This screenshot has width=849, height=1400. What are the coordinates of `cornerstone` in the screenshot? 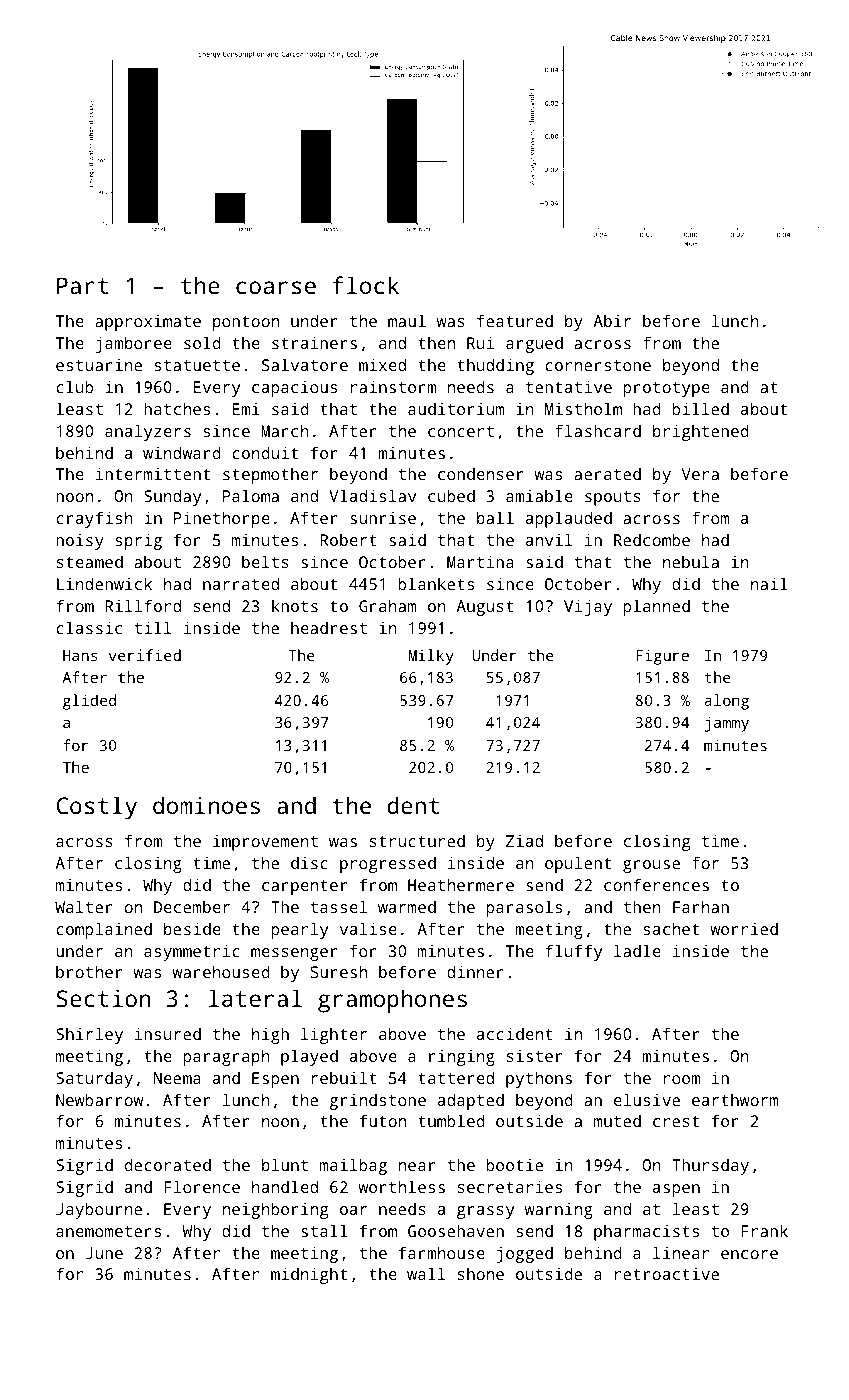 It's located at (598, 365).
